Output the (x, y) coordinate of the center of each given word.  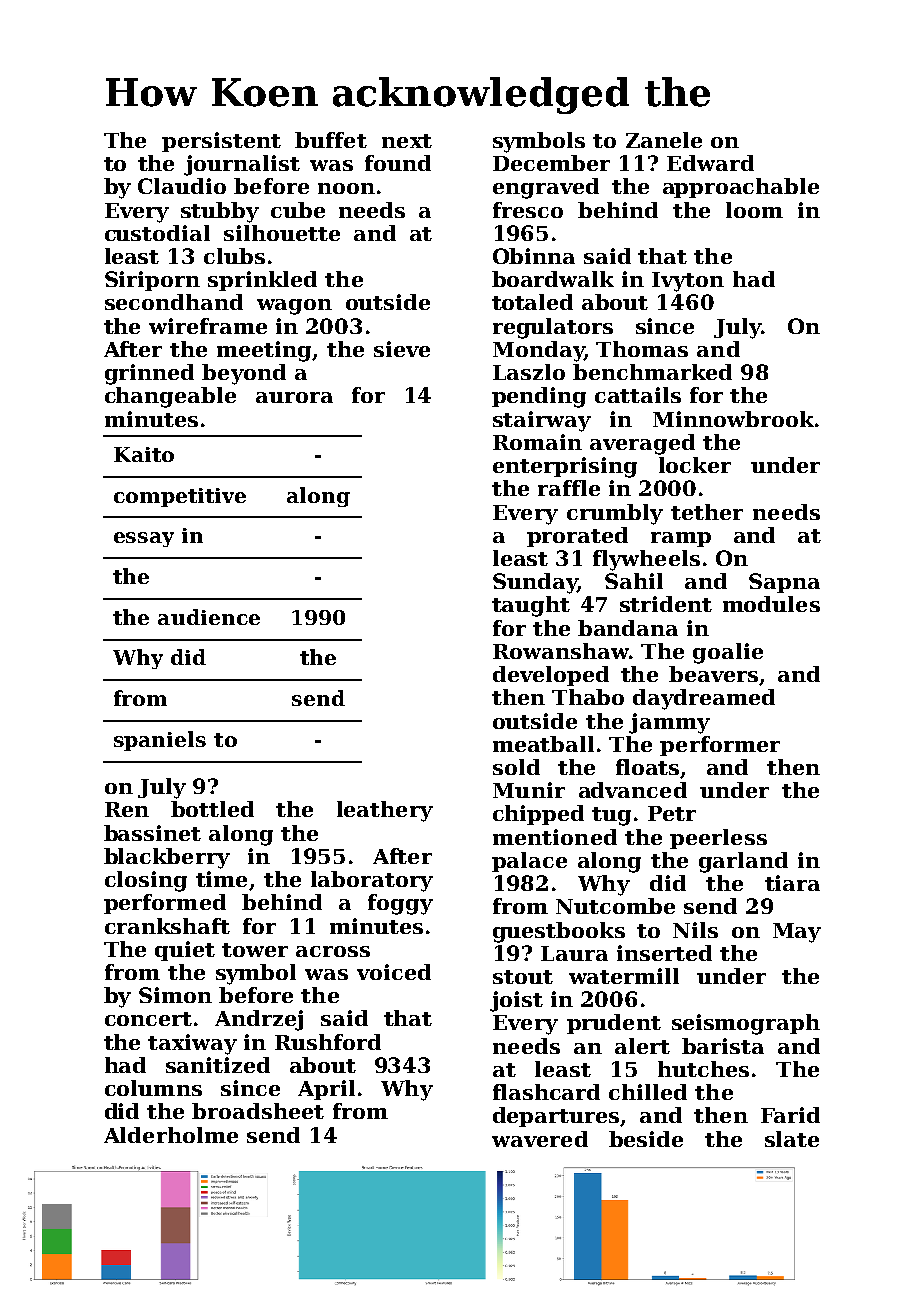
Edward (710, 163)
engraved (546, 188)
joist (516, 1001)
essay (144, 539)
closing (146, 881)
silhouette (282, 233)
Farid (790, 1115)
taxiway (192, 1044)
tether (707, 512)
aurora (294, 397)
